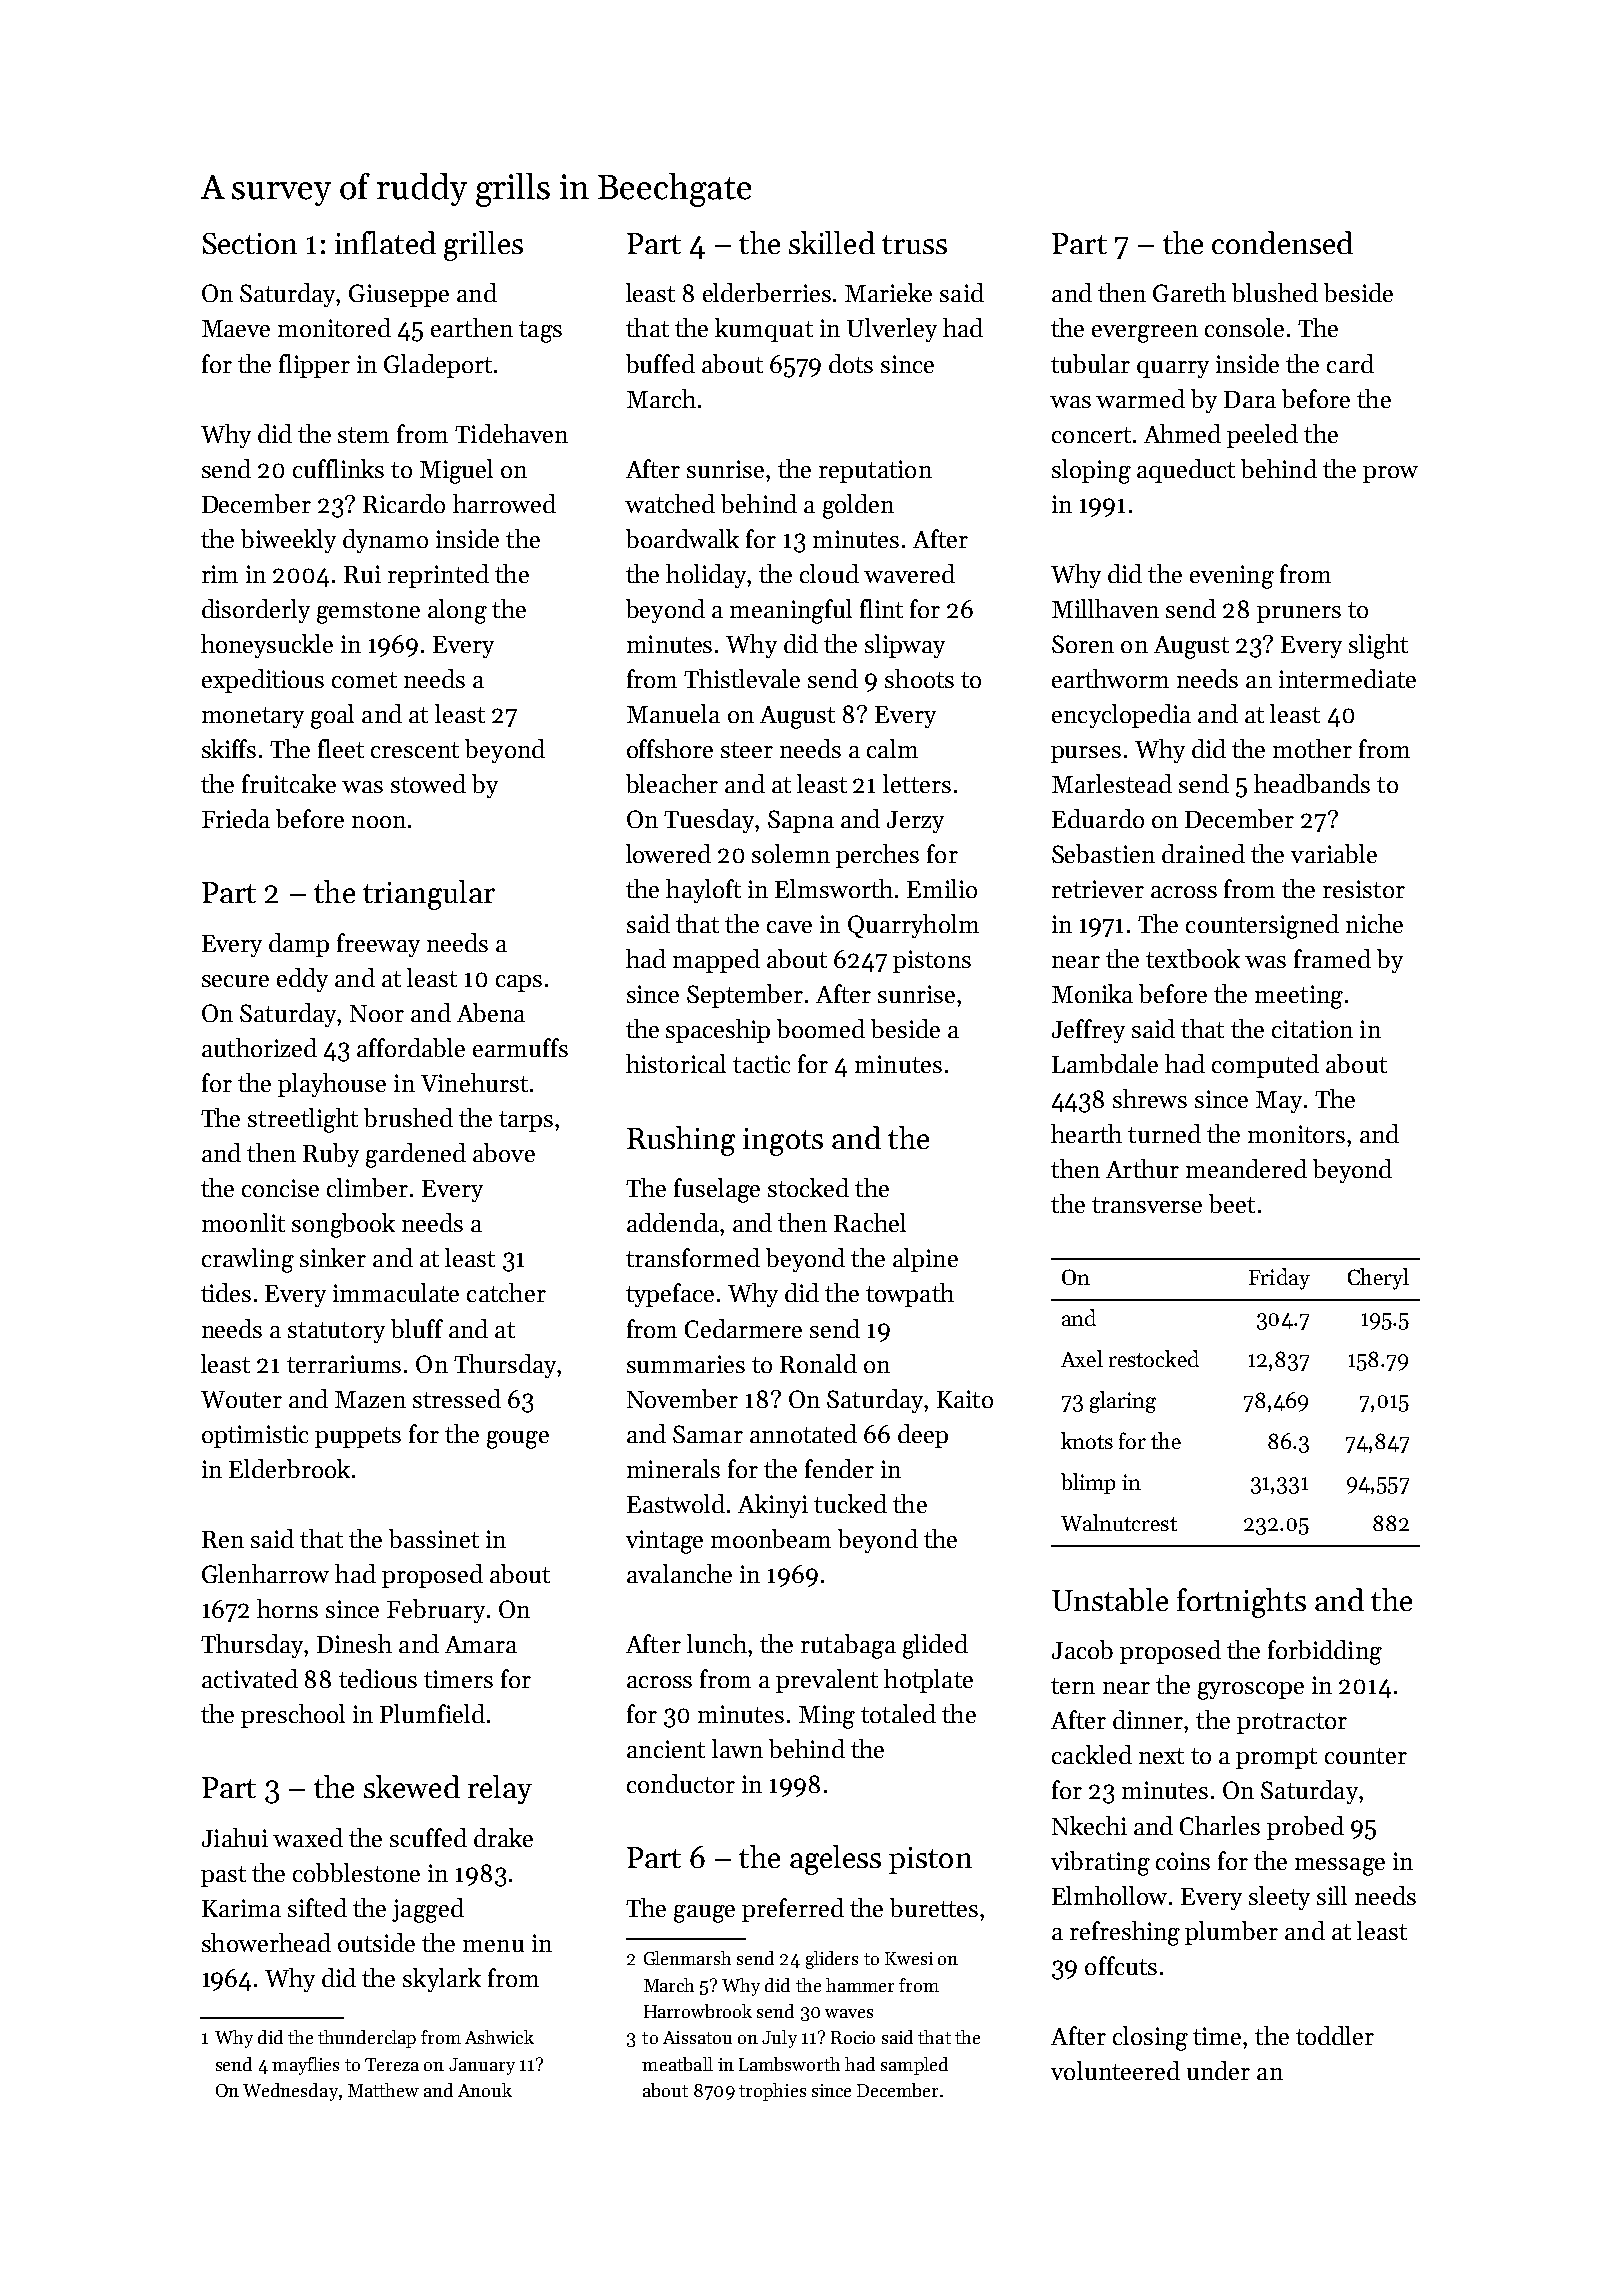 The image size is (1620, 2292). I want to click on showerhead, so click(266, 1942).
